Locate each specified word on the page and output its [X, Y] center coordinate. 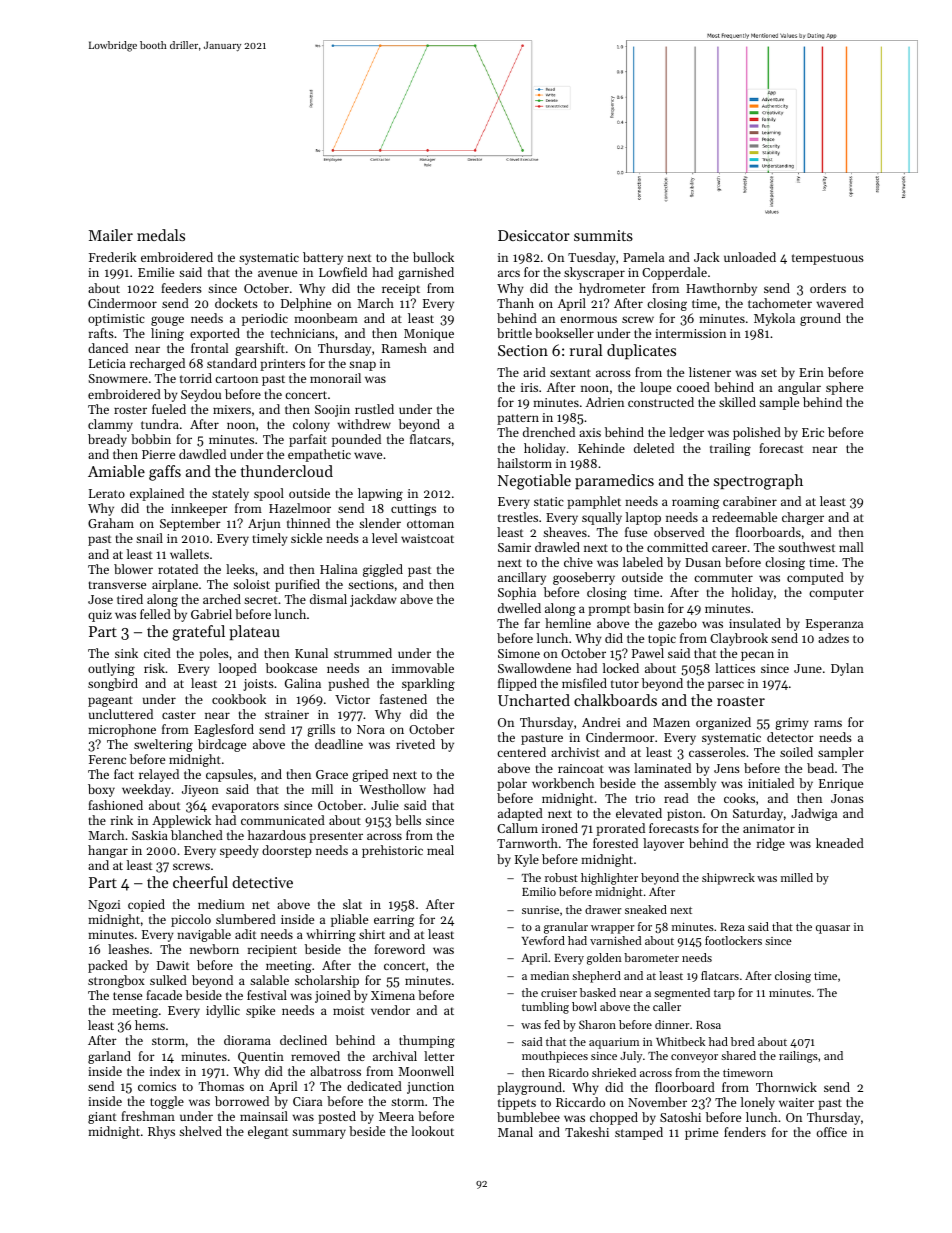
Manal [515, 1132]
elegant [268, 1132]
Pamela [643, 257]
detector [790, 737]
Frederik [113, 257]
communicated [283, 820]
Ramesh [404, 348]
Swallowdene [534, 668]
